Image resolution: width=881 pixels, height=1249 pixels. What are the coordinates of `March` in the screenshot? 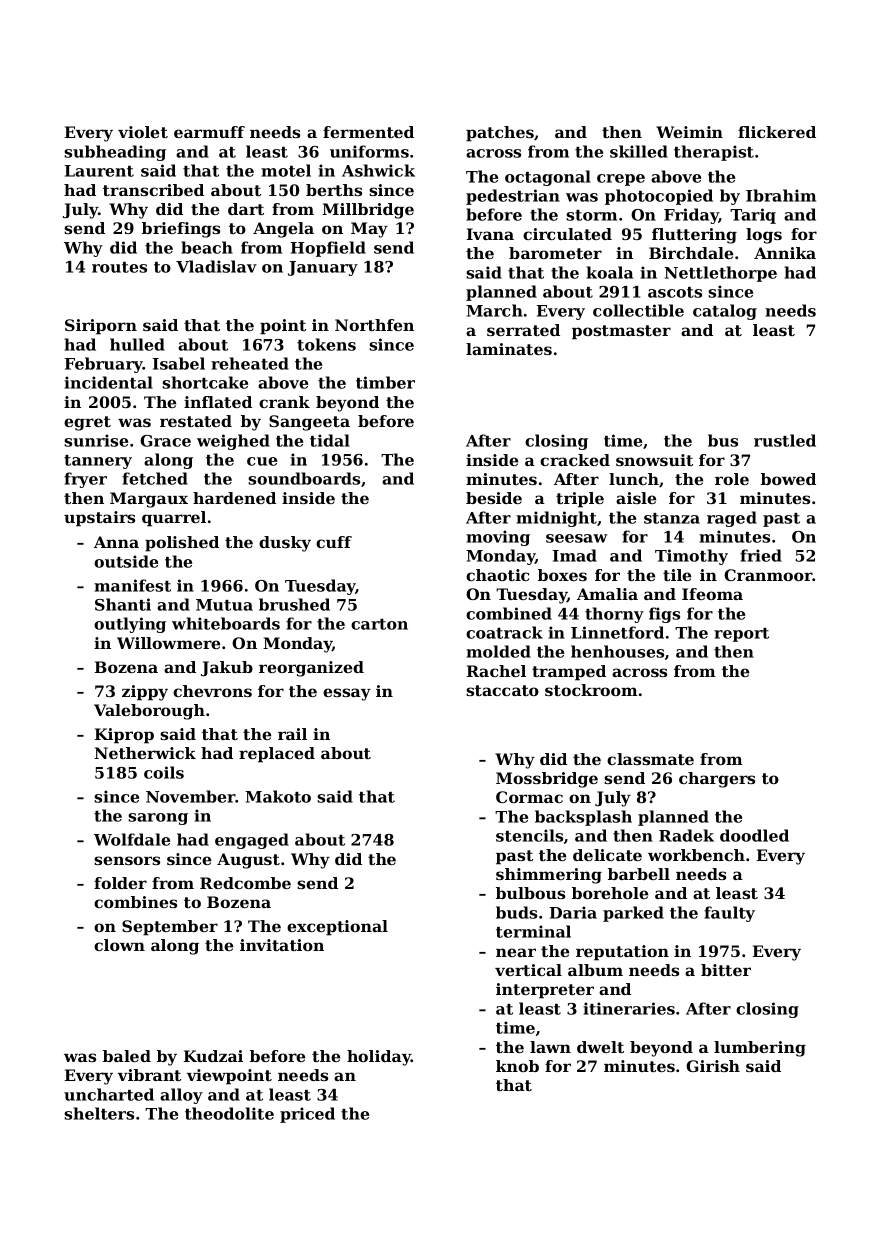 It's located at (494, 310).
